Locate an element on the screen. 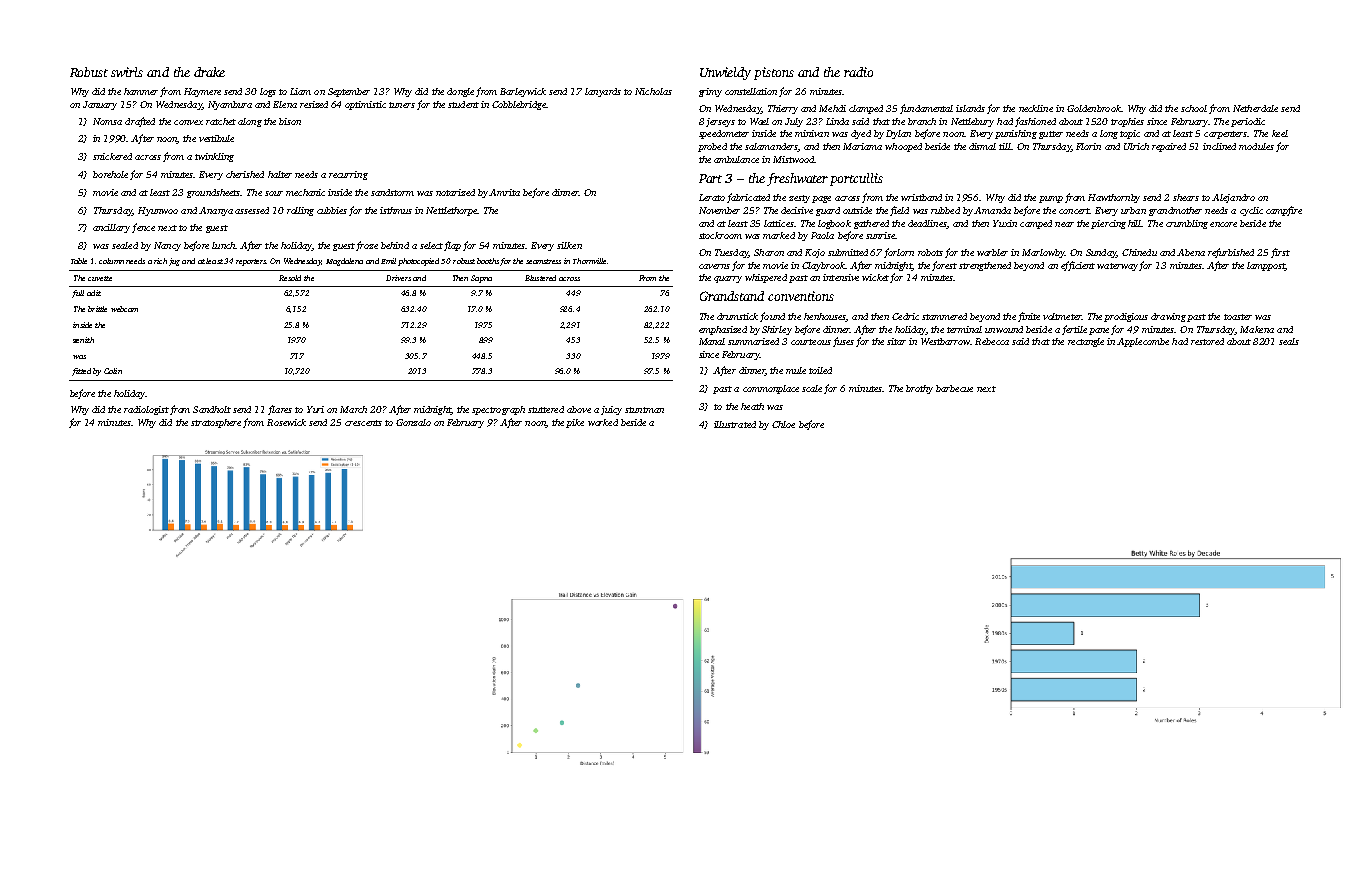 This screenshot has height=887, width=1372. jerseys is located at coordinates (720, 122).
